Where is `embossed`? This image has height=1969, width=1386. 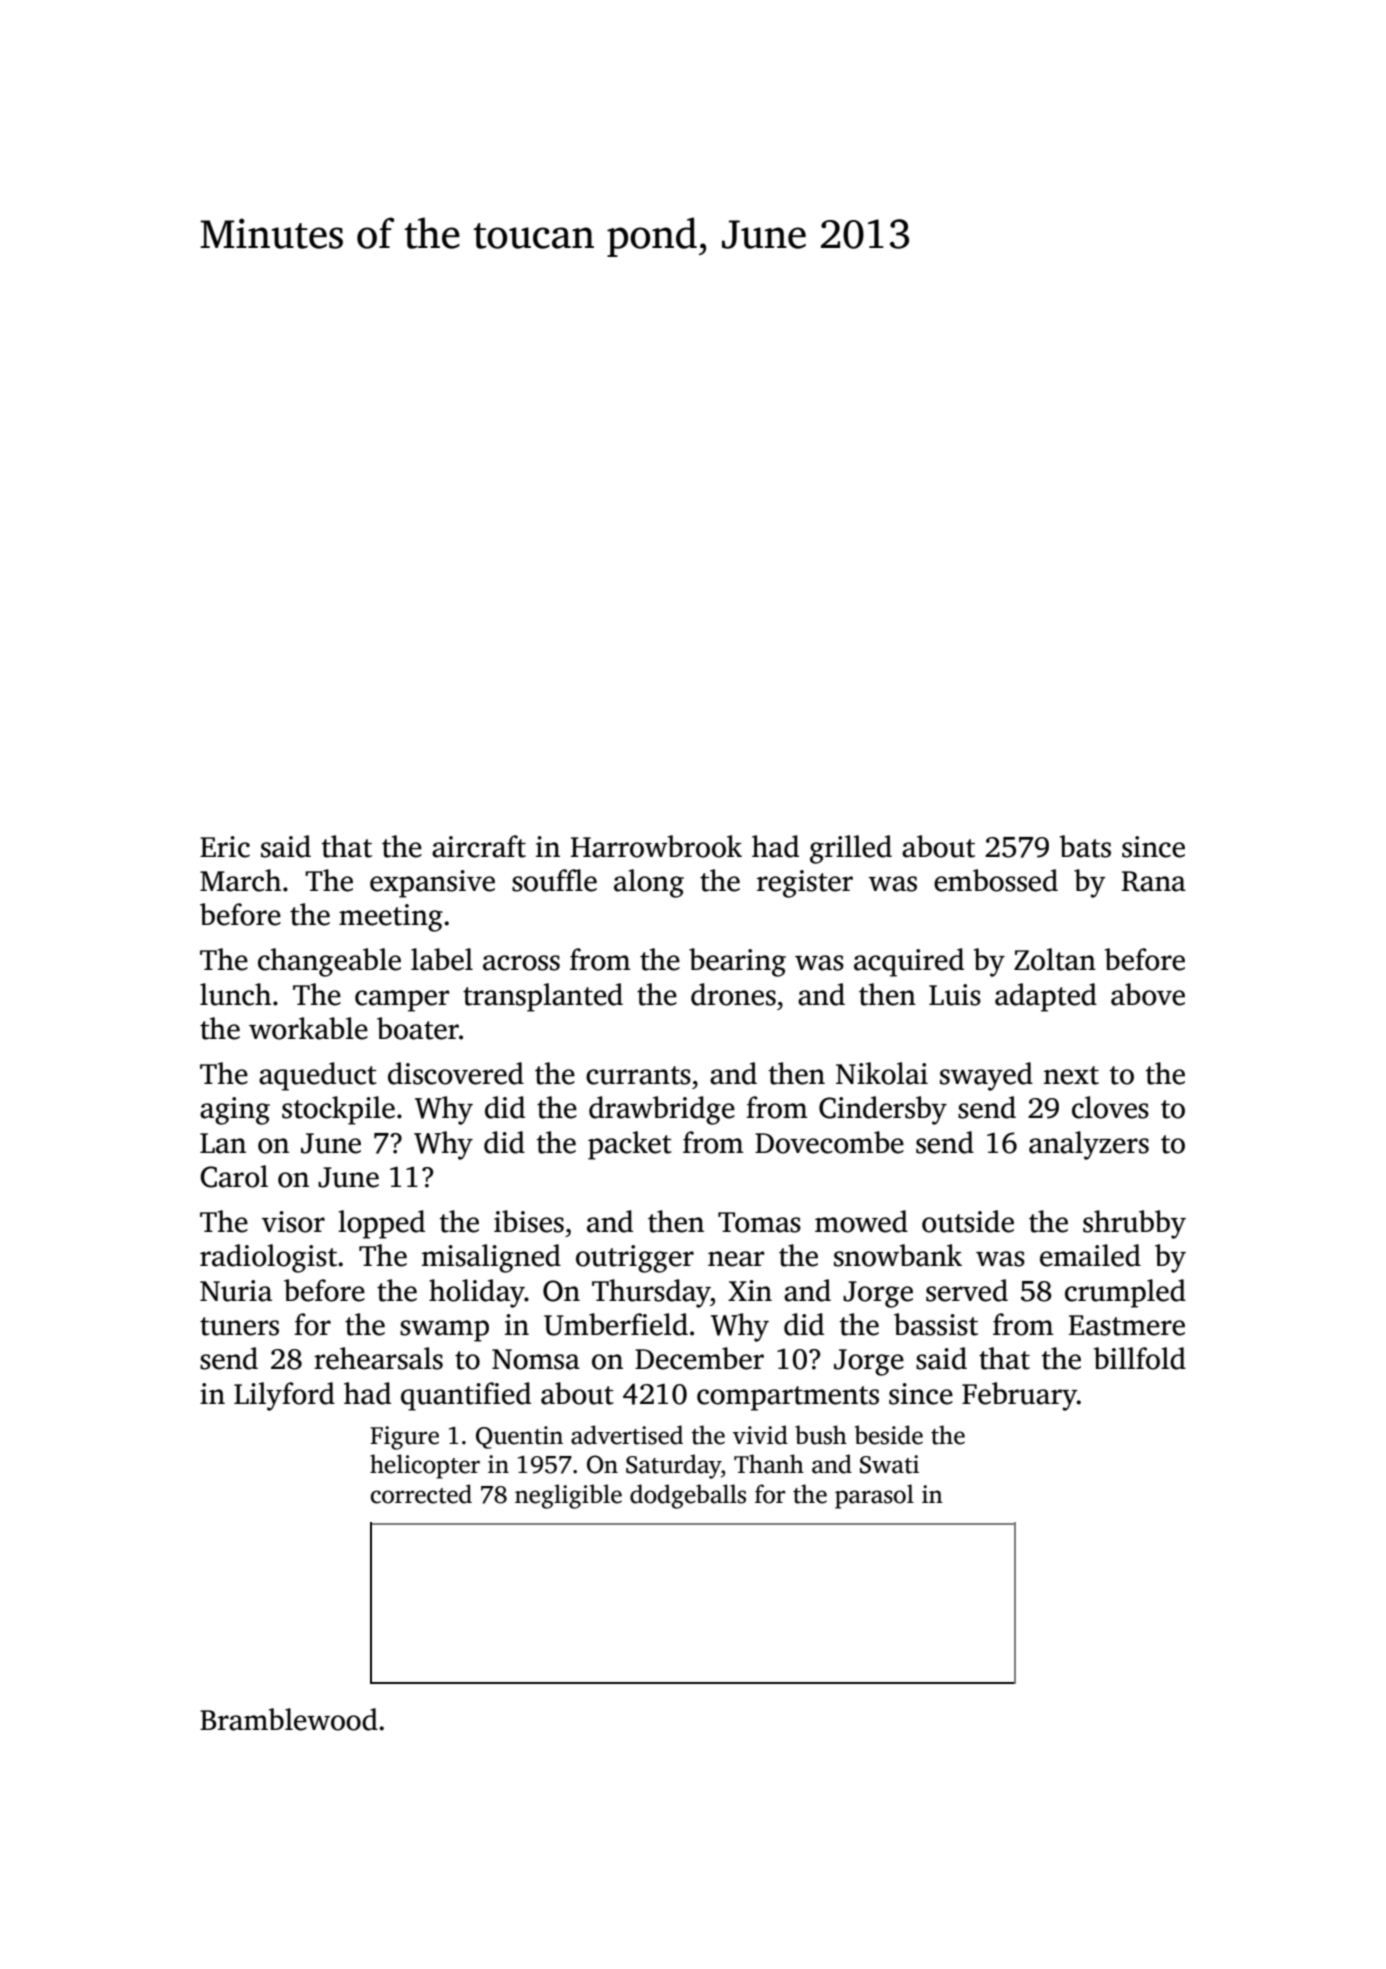
embossed is located at coordinates (996, 880).
